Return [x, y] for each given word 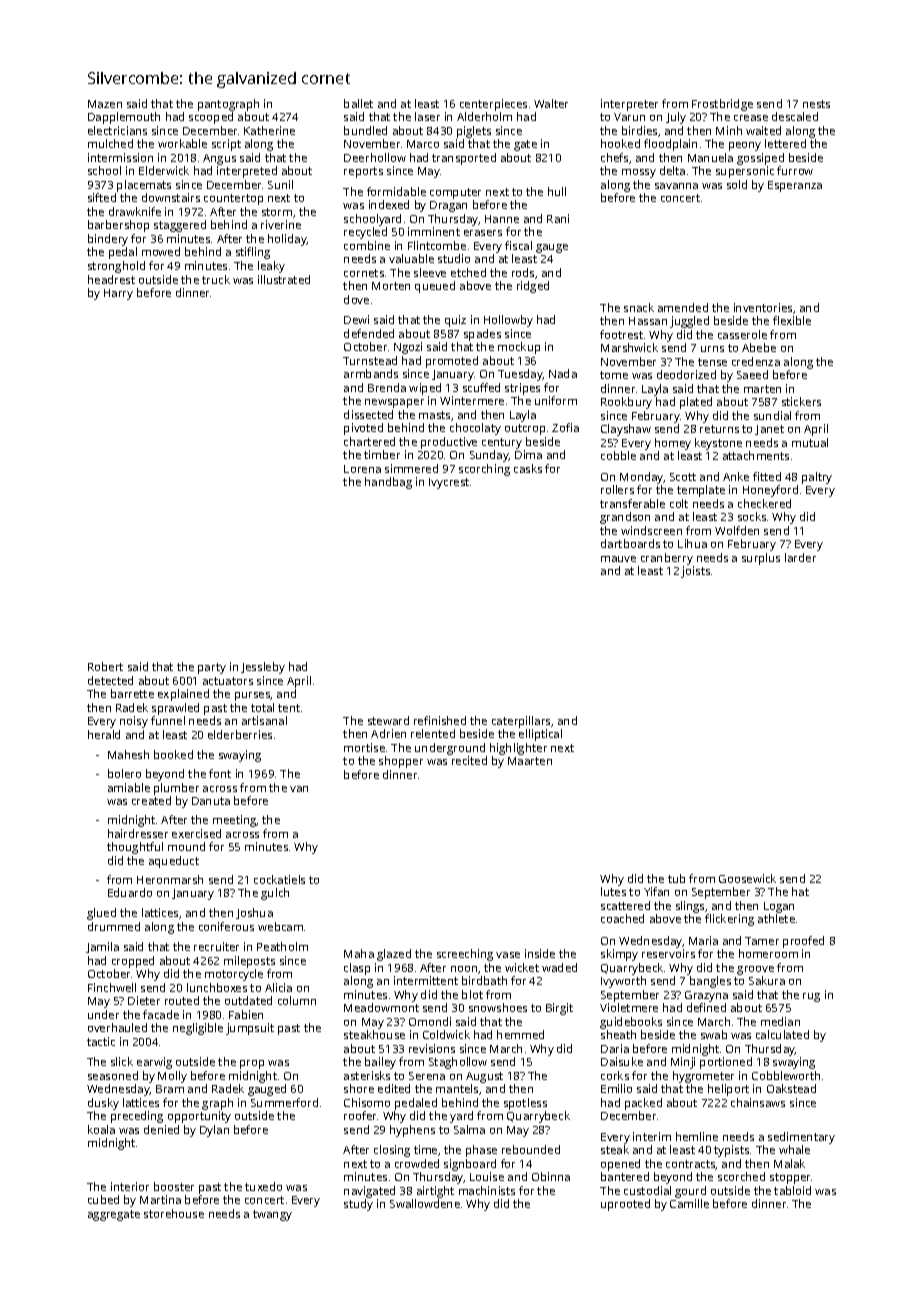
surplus [761, 559]
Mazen [105, 104]
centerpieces [493, 105]
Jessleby [263, 668]
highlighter [518, 749]
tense [712, 362]
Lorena [362, 469]
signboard [470, 1165]
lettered [785, 143]
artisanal [264, 720]
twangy [272, 1215]
